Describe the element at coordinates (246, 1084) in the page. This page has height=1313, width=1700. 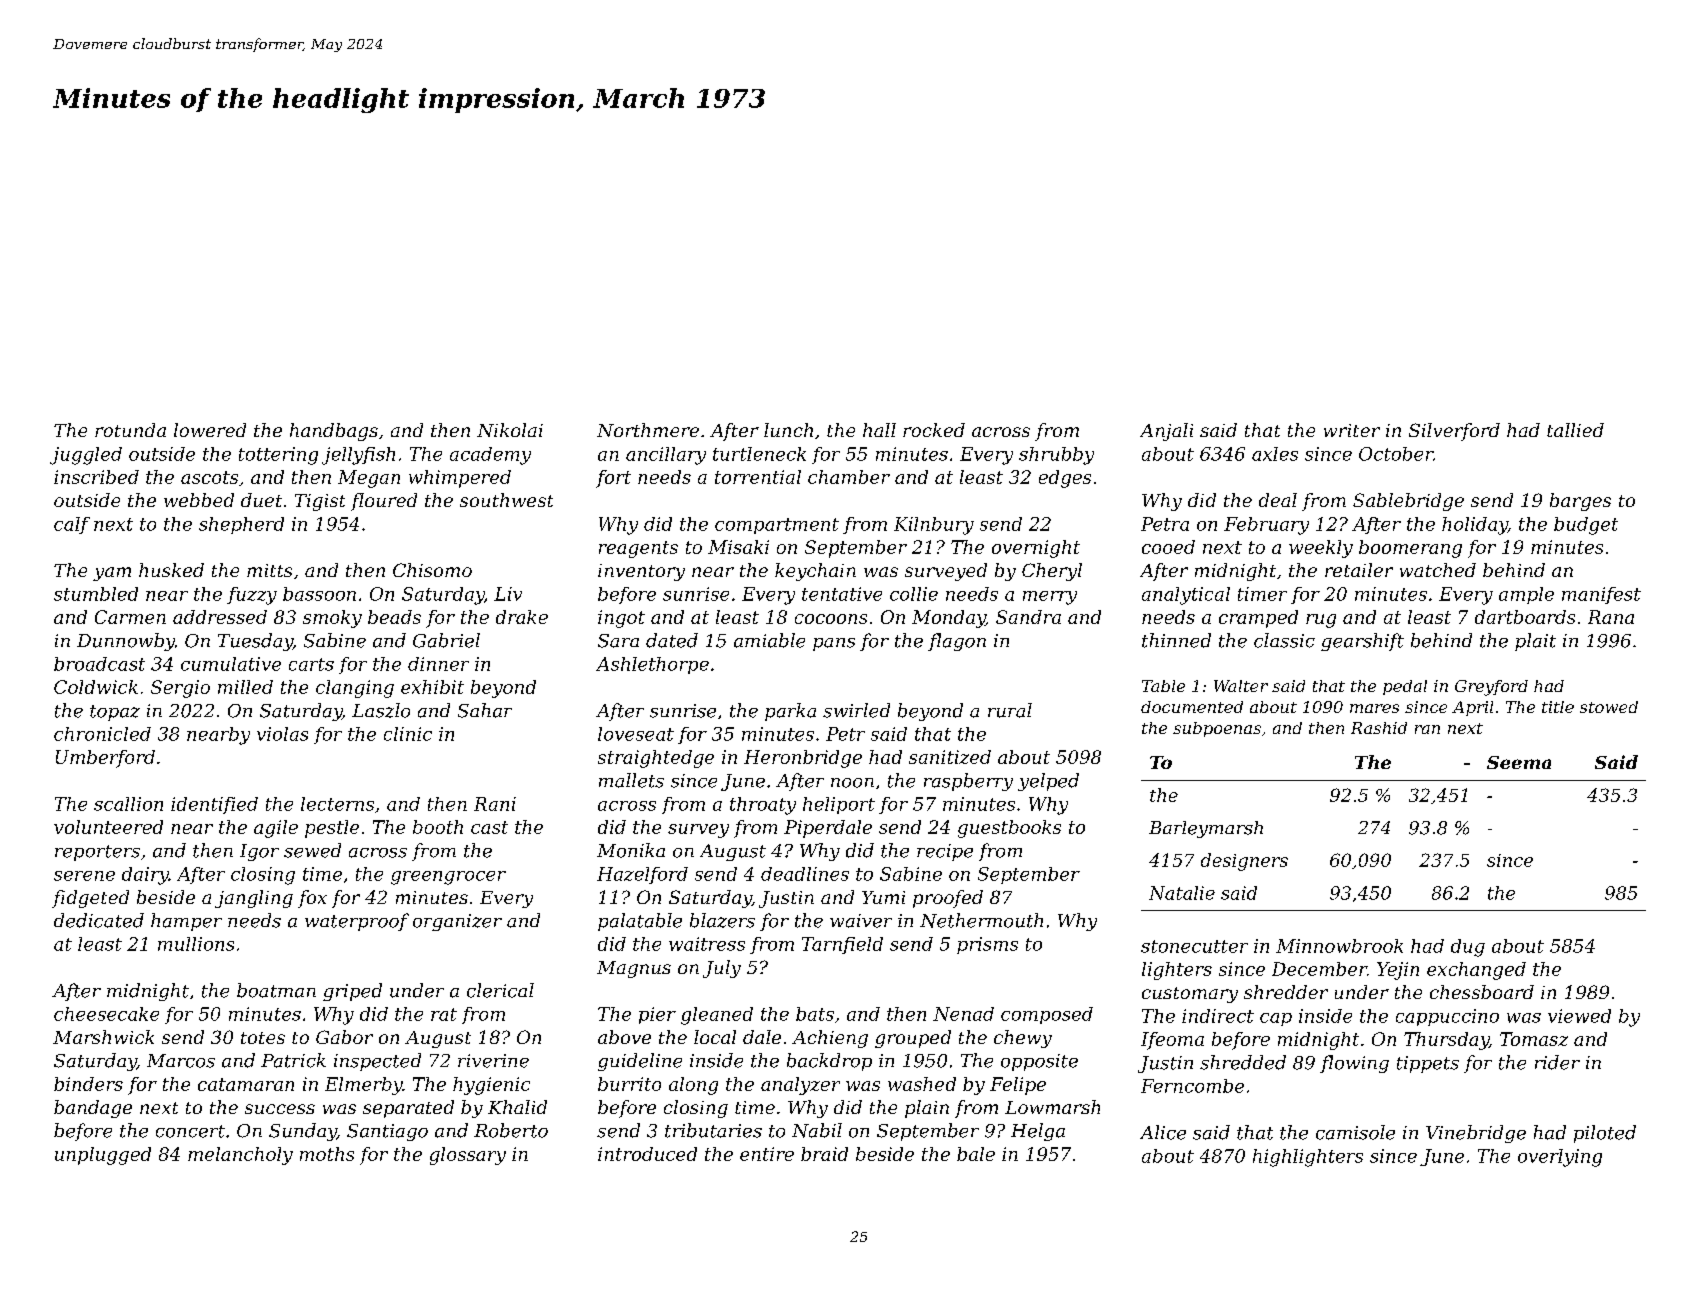
I see `catamaran` at that location.
